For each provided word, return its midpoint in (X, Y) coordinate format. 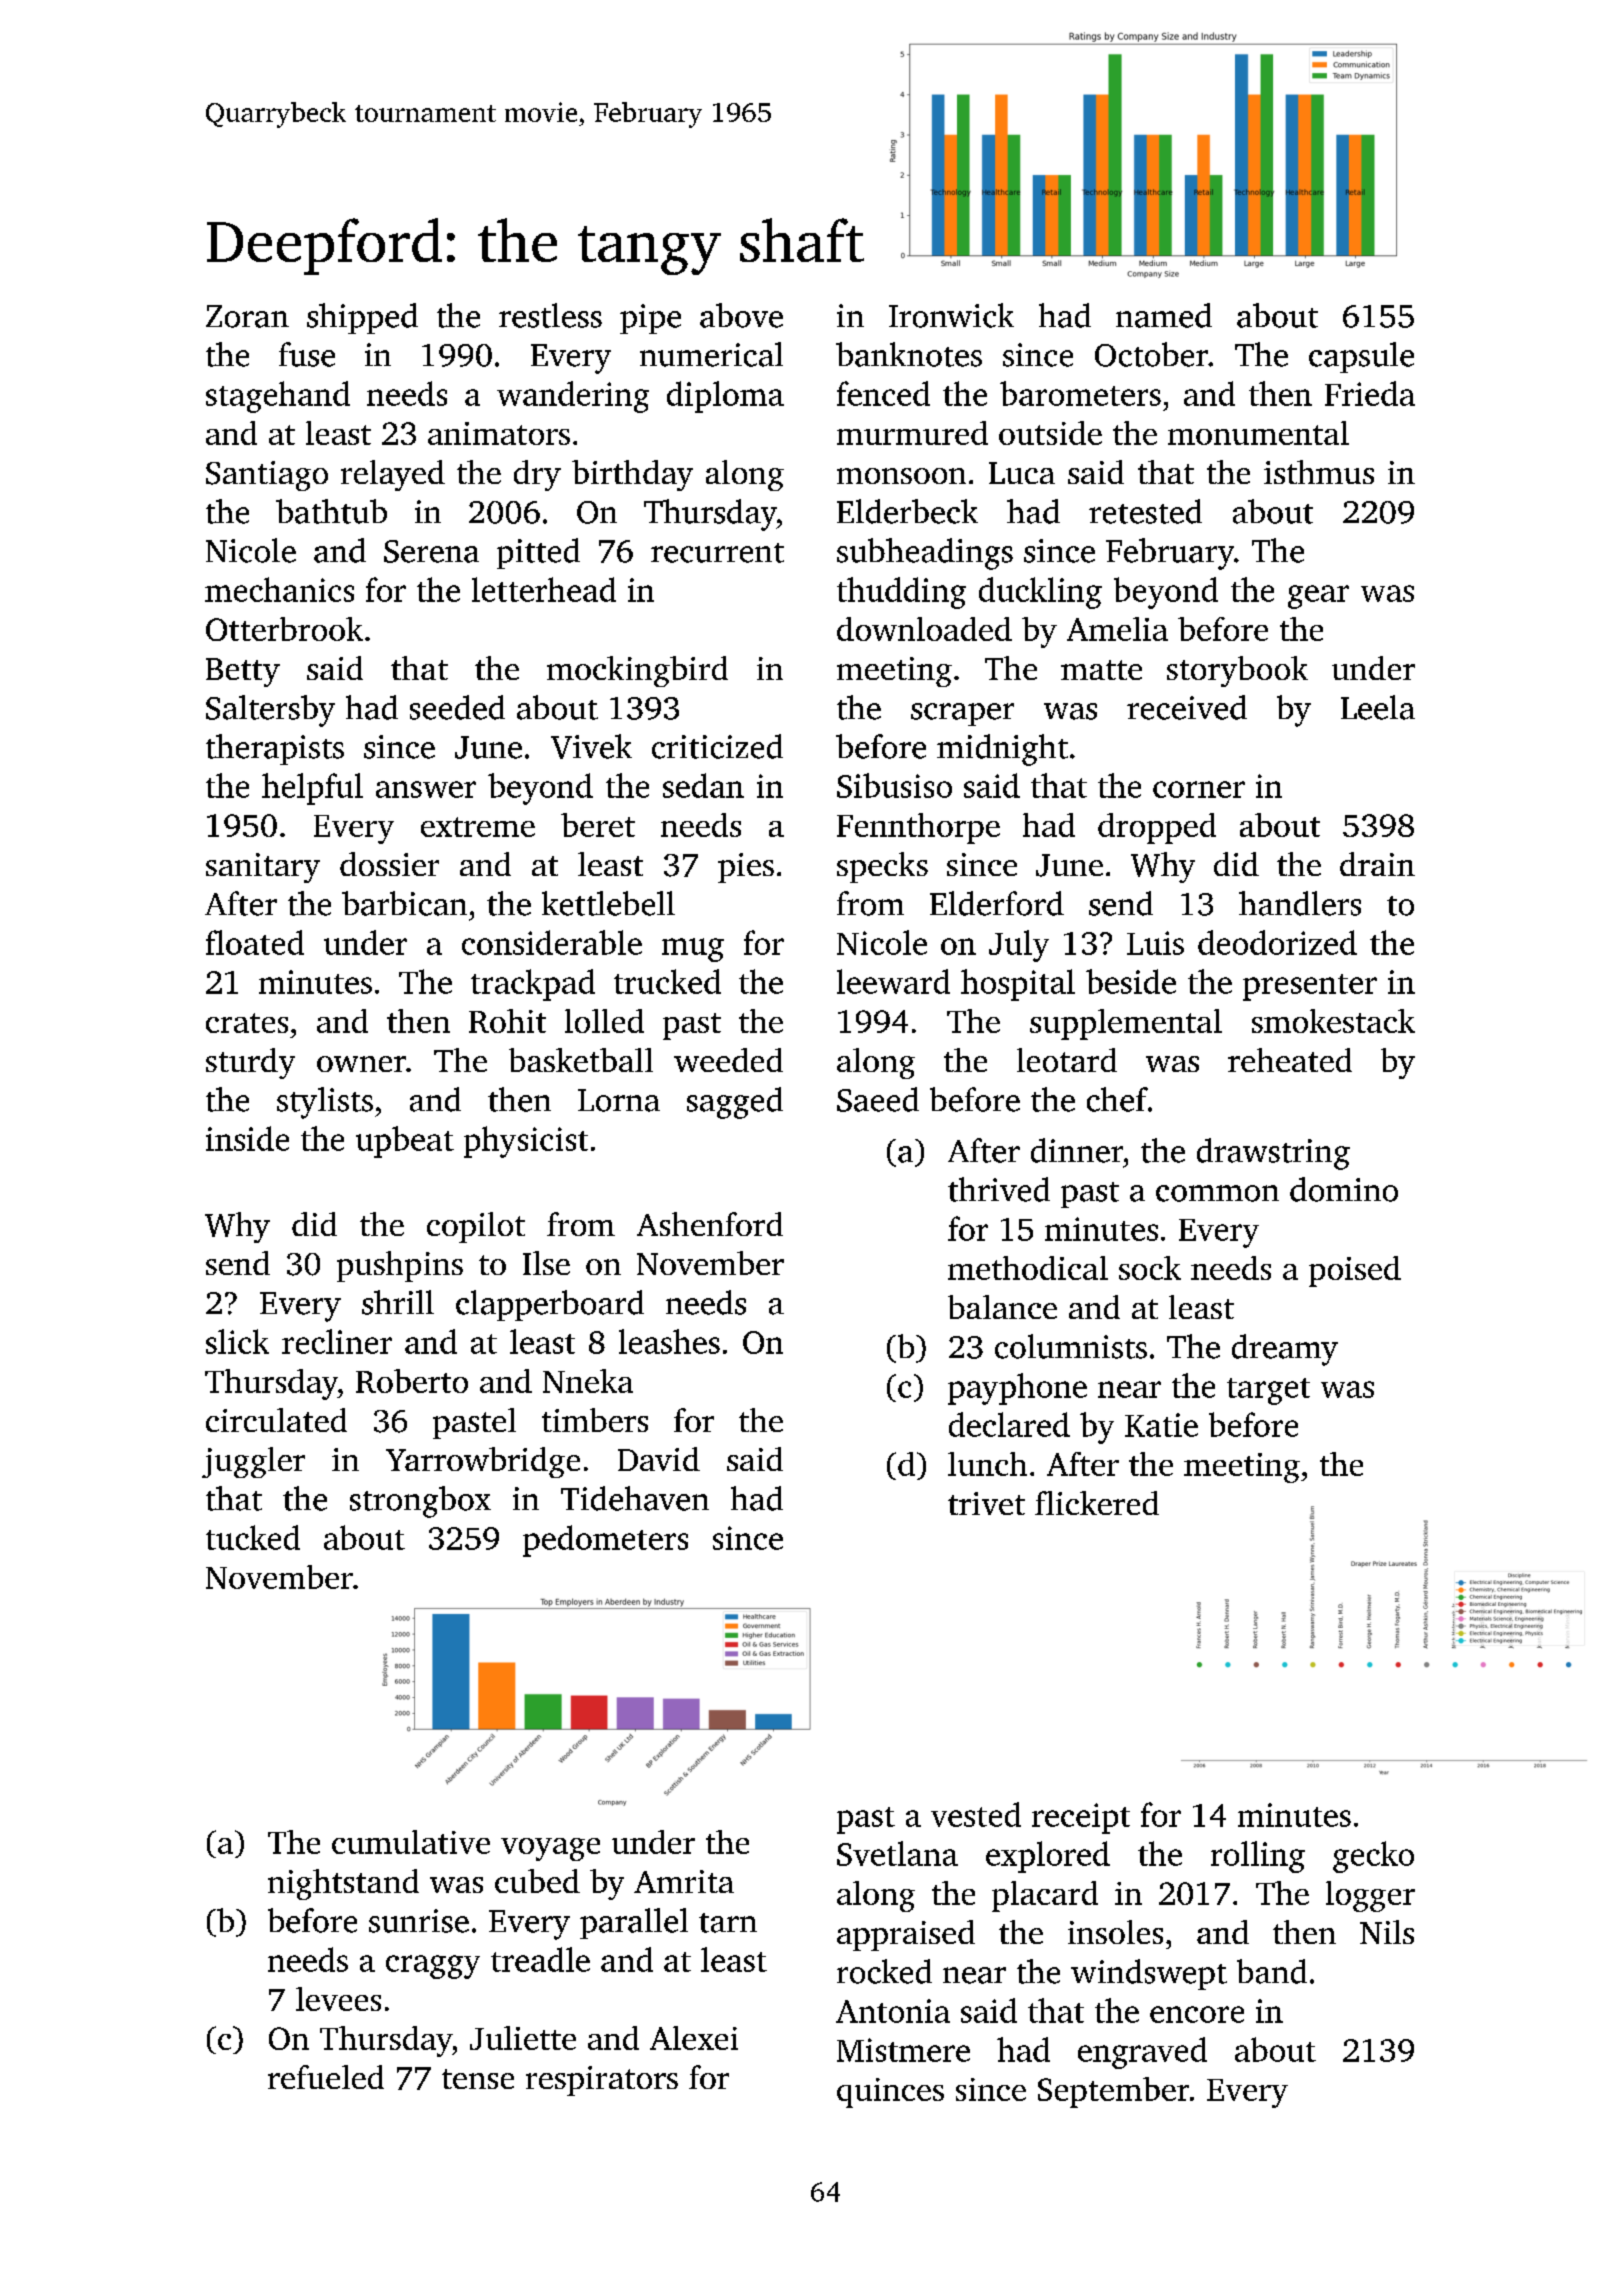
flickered (1097, 1503)
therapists (275, 749)
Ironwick (951, 315)
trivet (986, 1503)
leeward (893, 981)
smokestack (1333, 1021)
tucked (253, 1537)
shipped (362, 318)
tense (478, 2079)
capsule (1361, 357)
